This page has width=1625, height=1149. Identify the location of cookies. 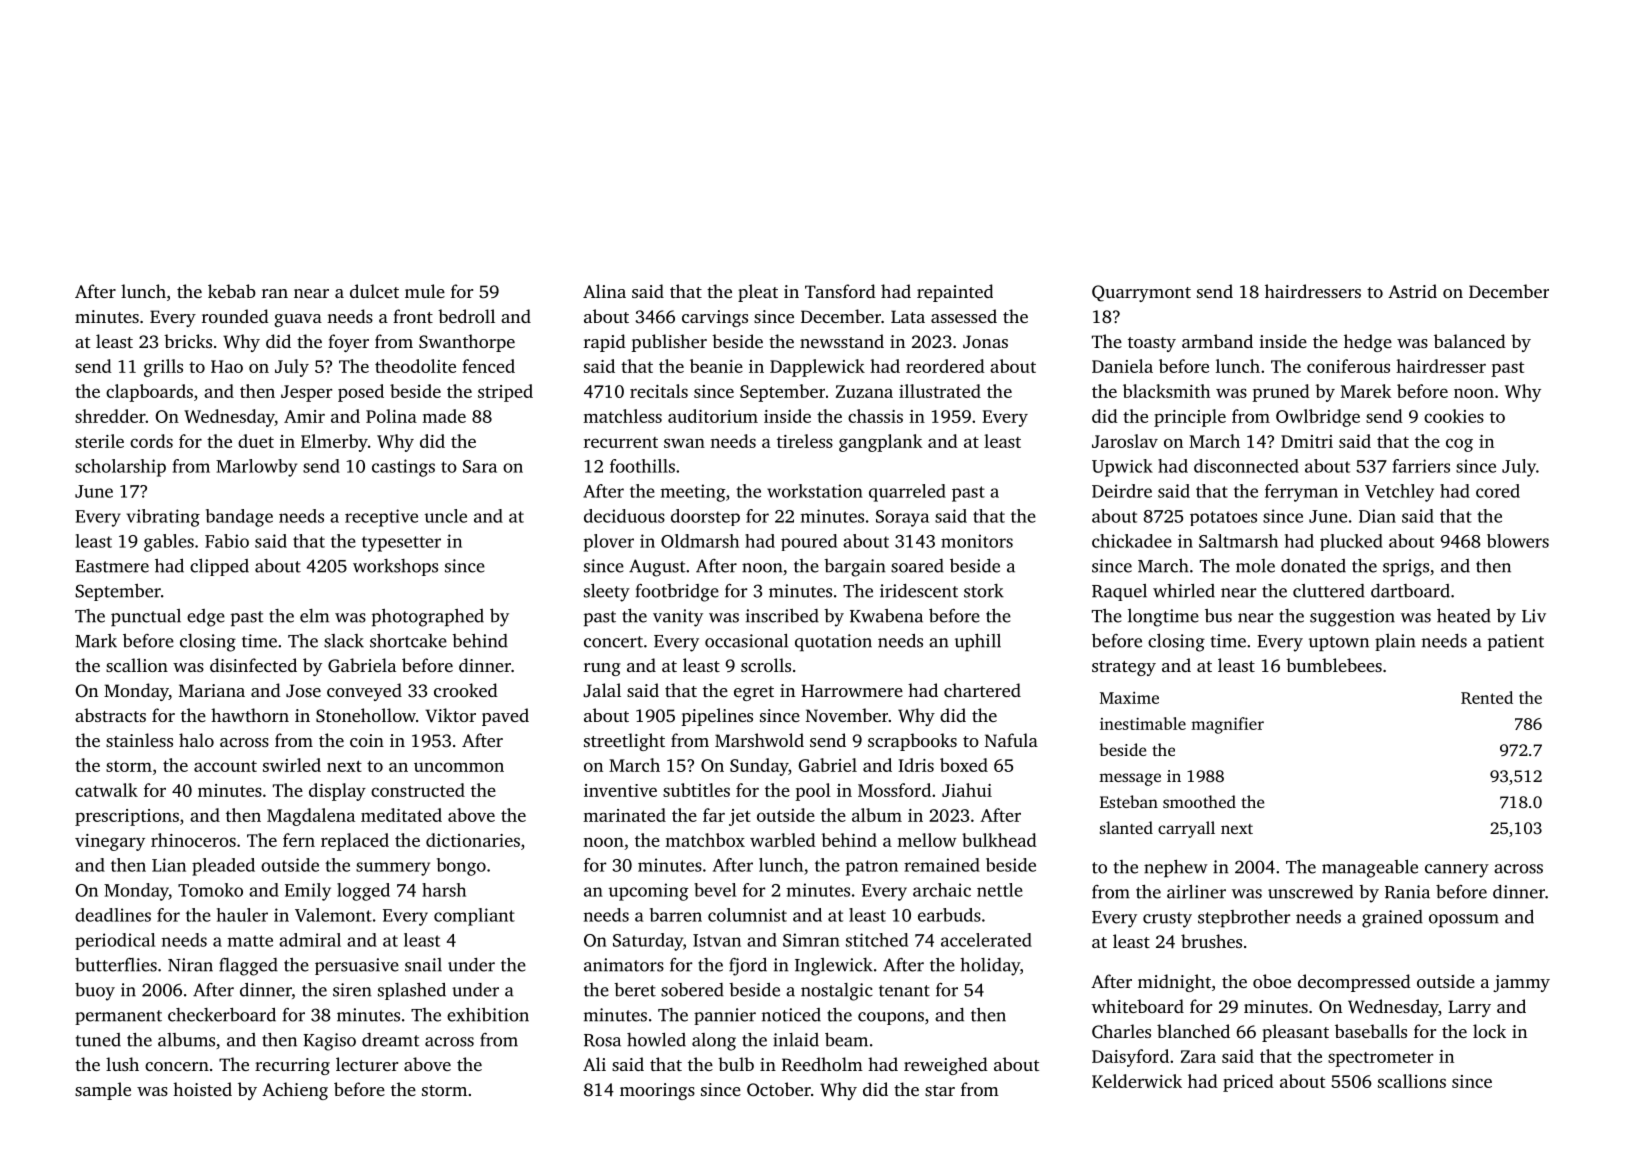
(1454, 416).
